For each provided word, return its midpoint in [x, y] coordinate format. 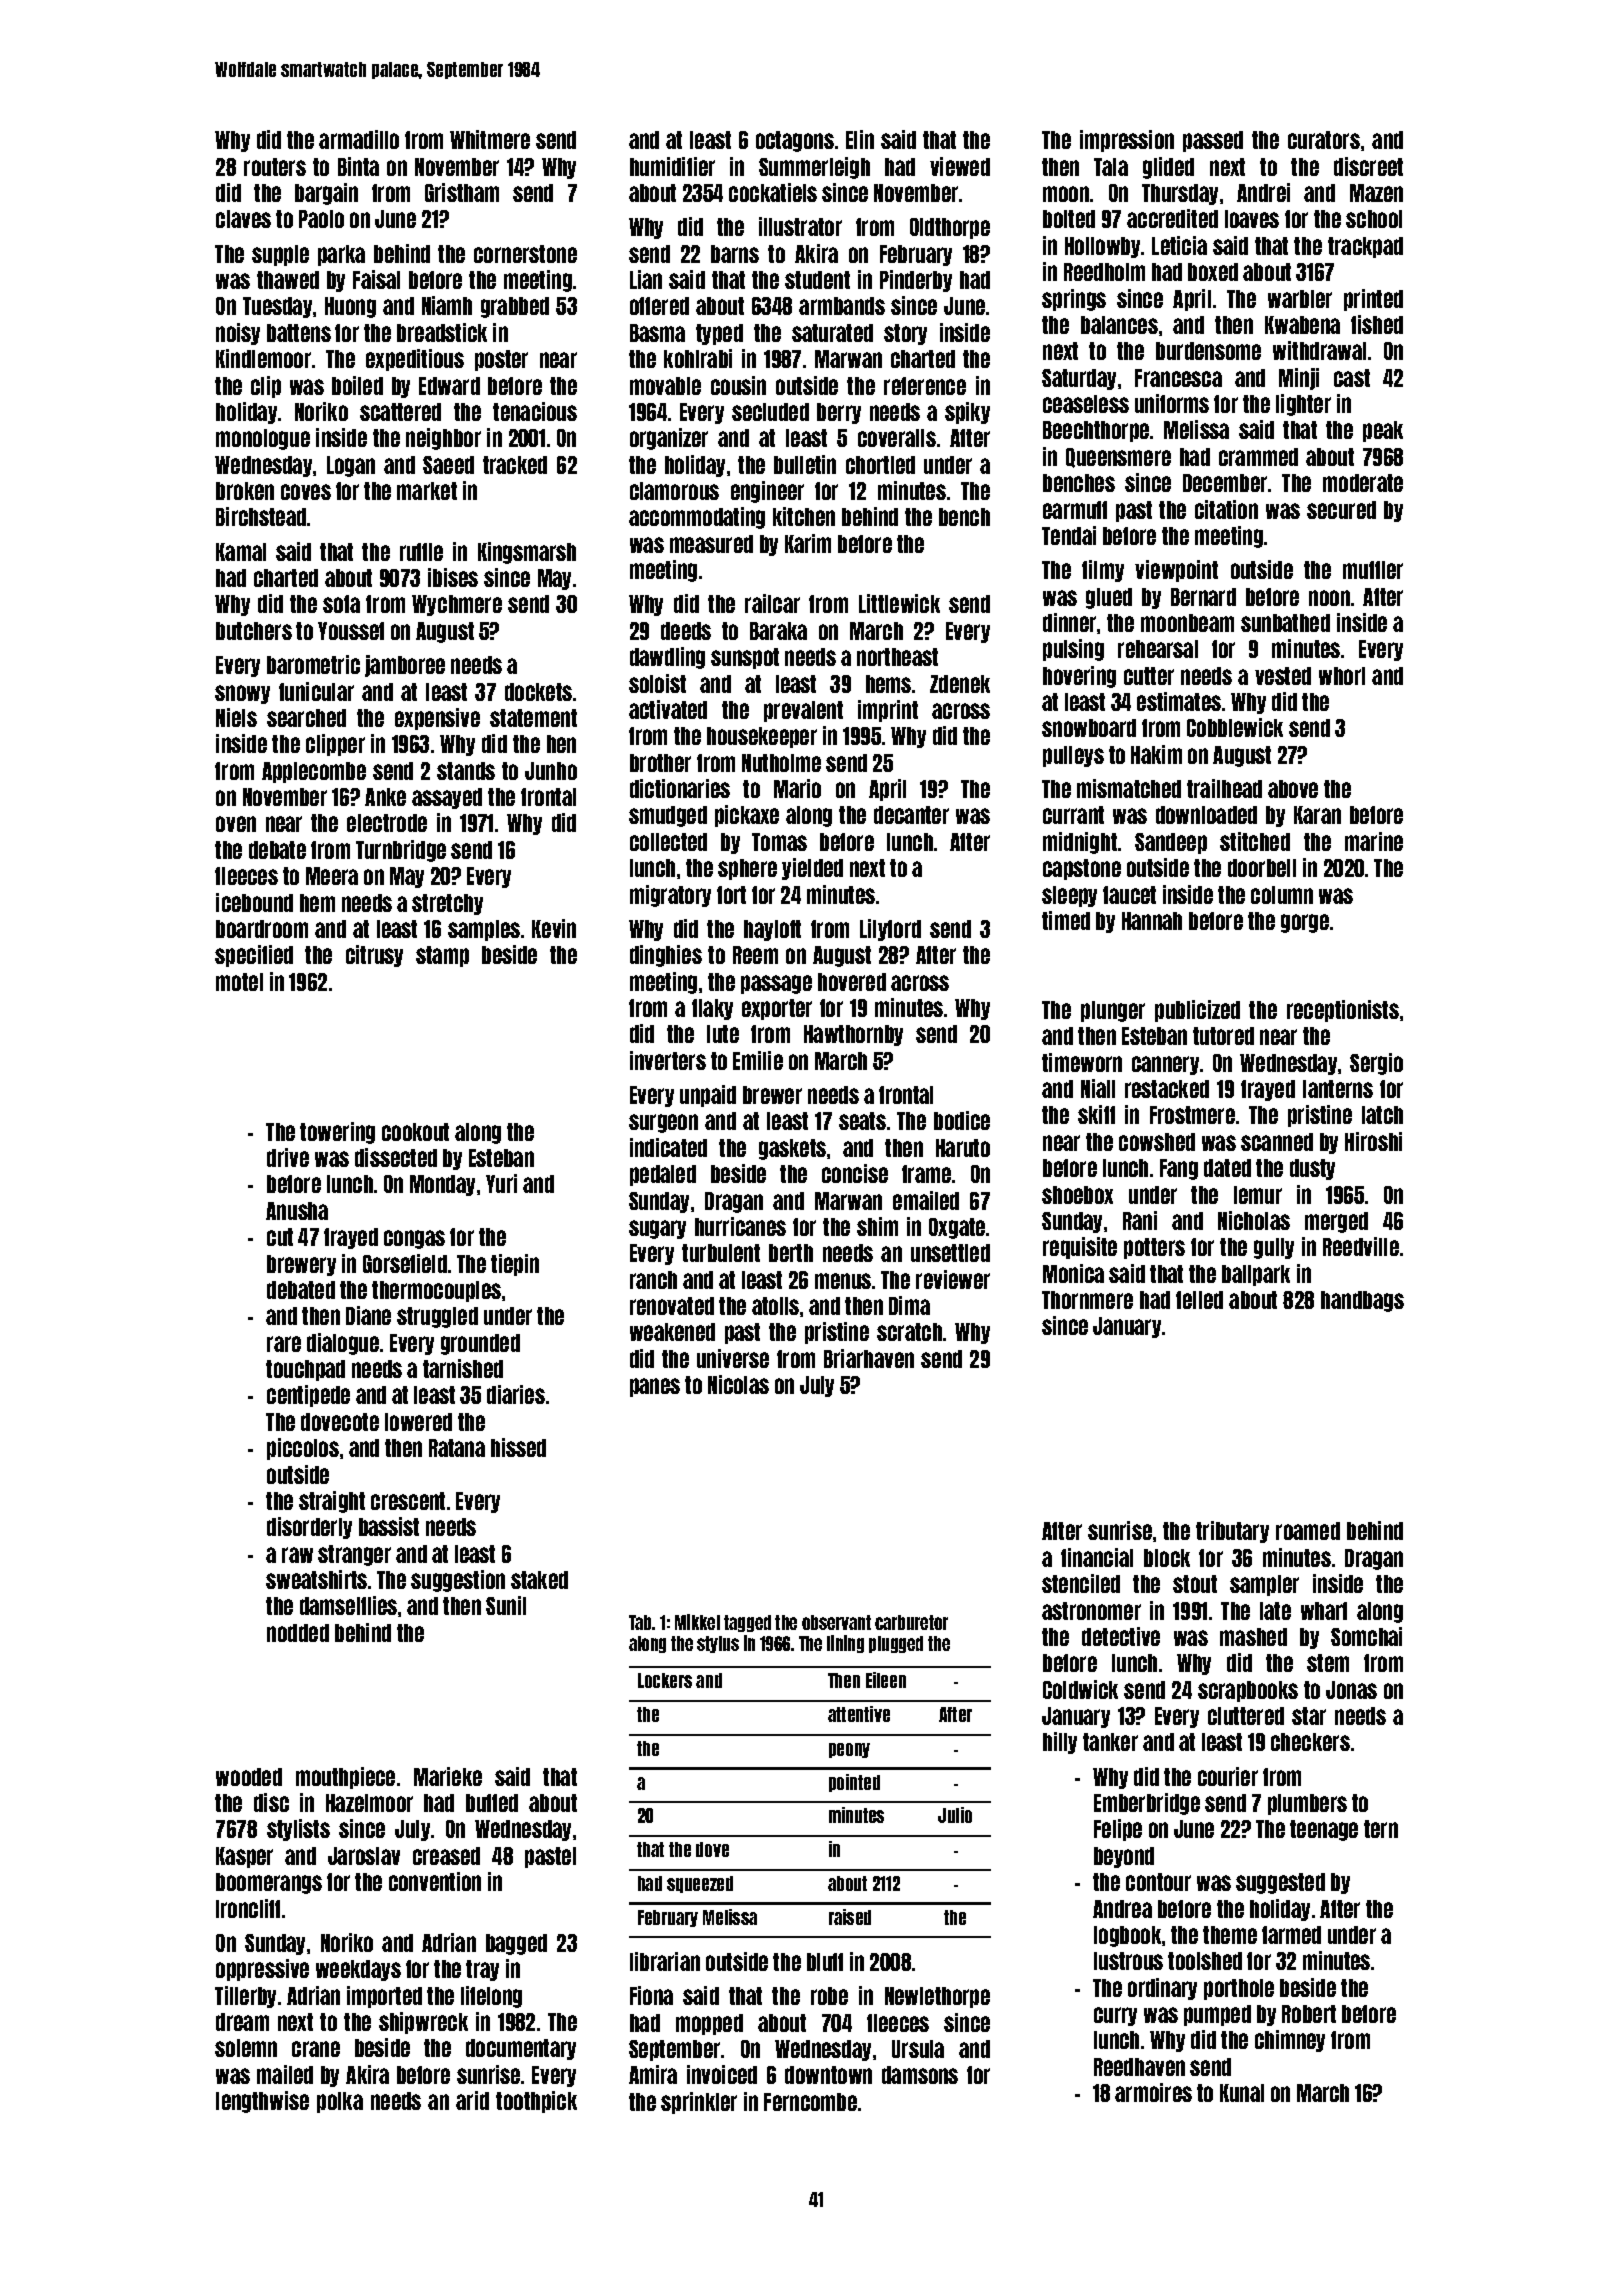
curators [1324, 140]
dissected [396, 1157]
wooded [249, 1777]
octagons [795, 141]
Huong [350, 307]
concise [855, 1173]
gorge [1305, 923]
